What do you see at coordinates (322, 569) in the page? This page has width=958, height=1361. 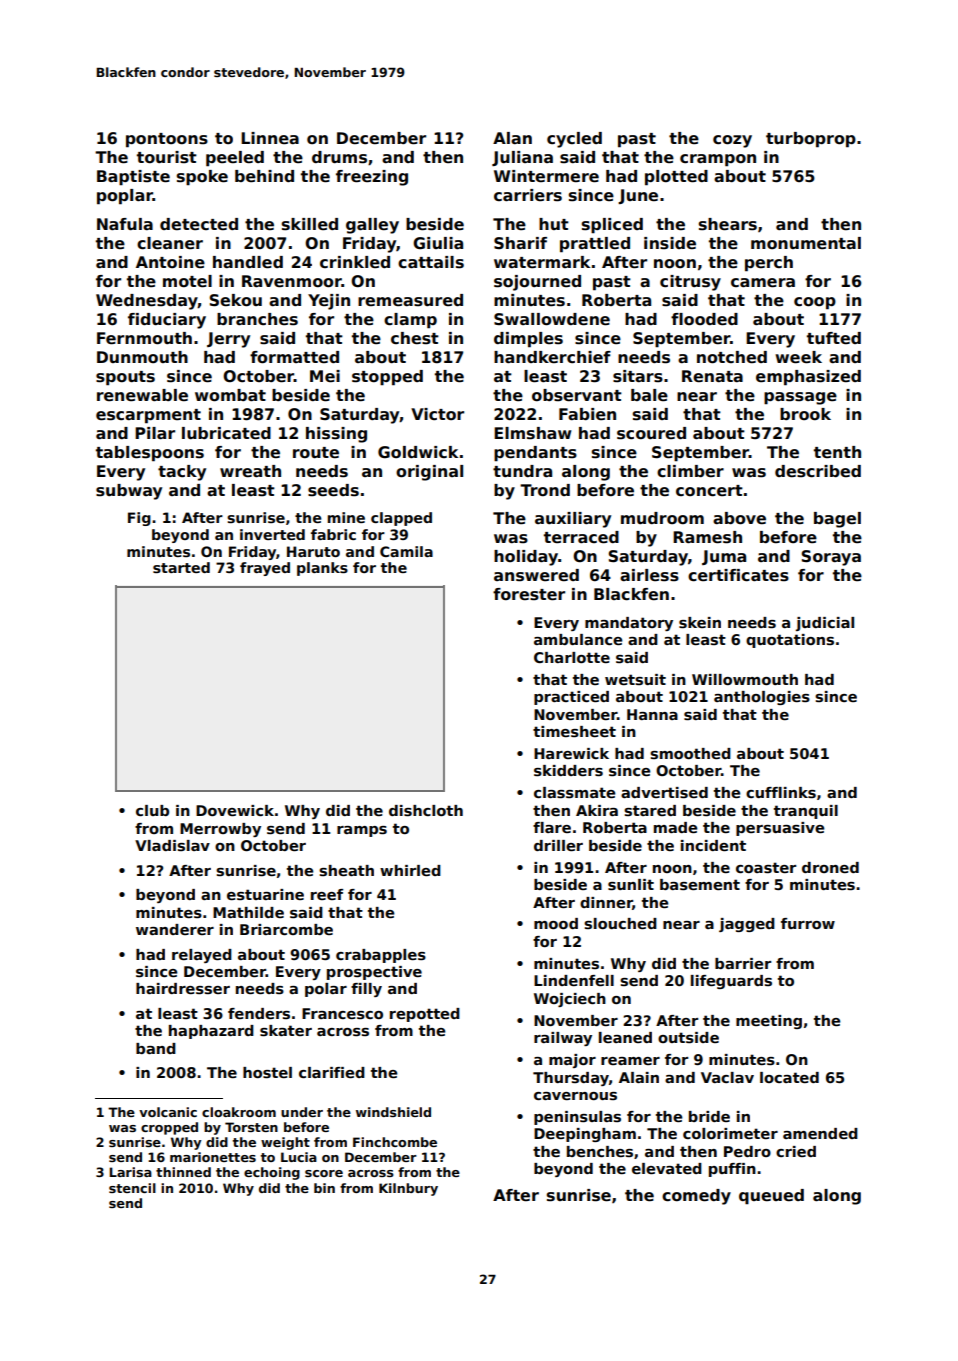 I see `planks` at bounding box center [322, 569].
